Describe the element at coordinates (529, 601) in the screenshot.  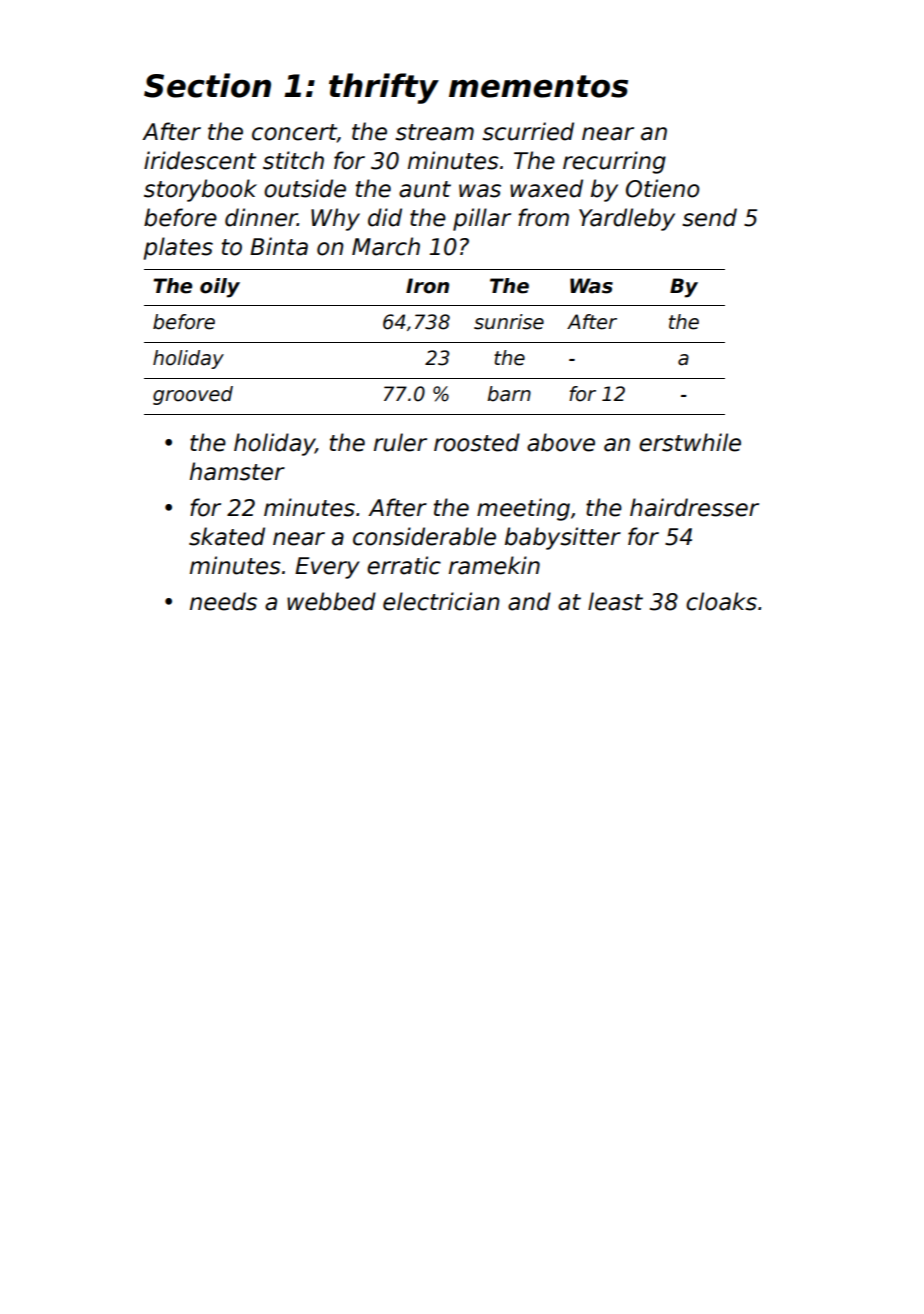
I see `and` at that location.
